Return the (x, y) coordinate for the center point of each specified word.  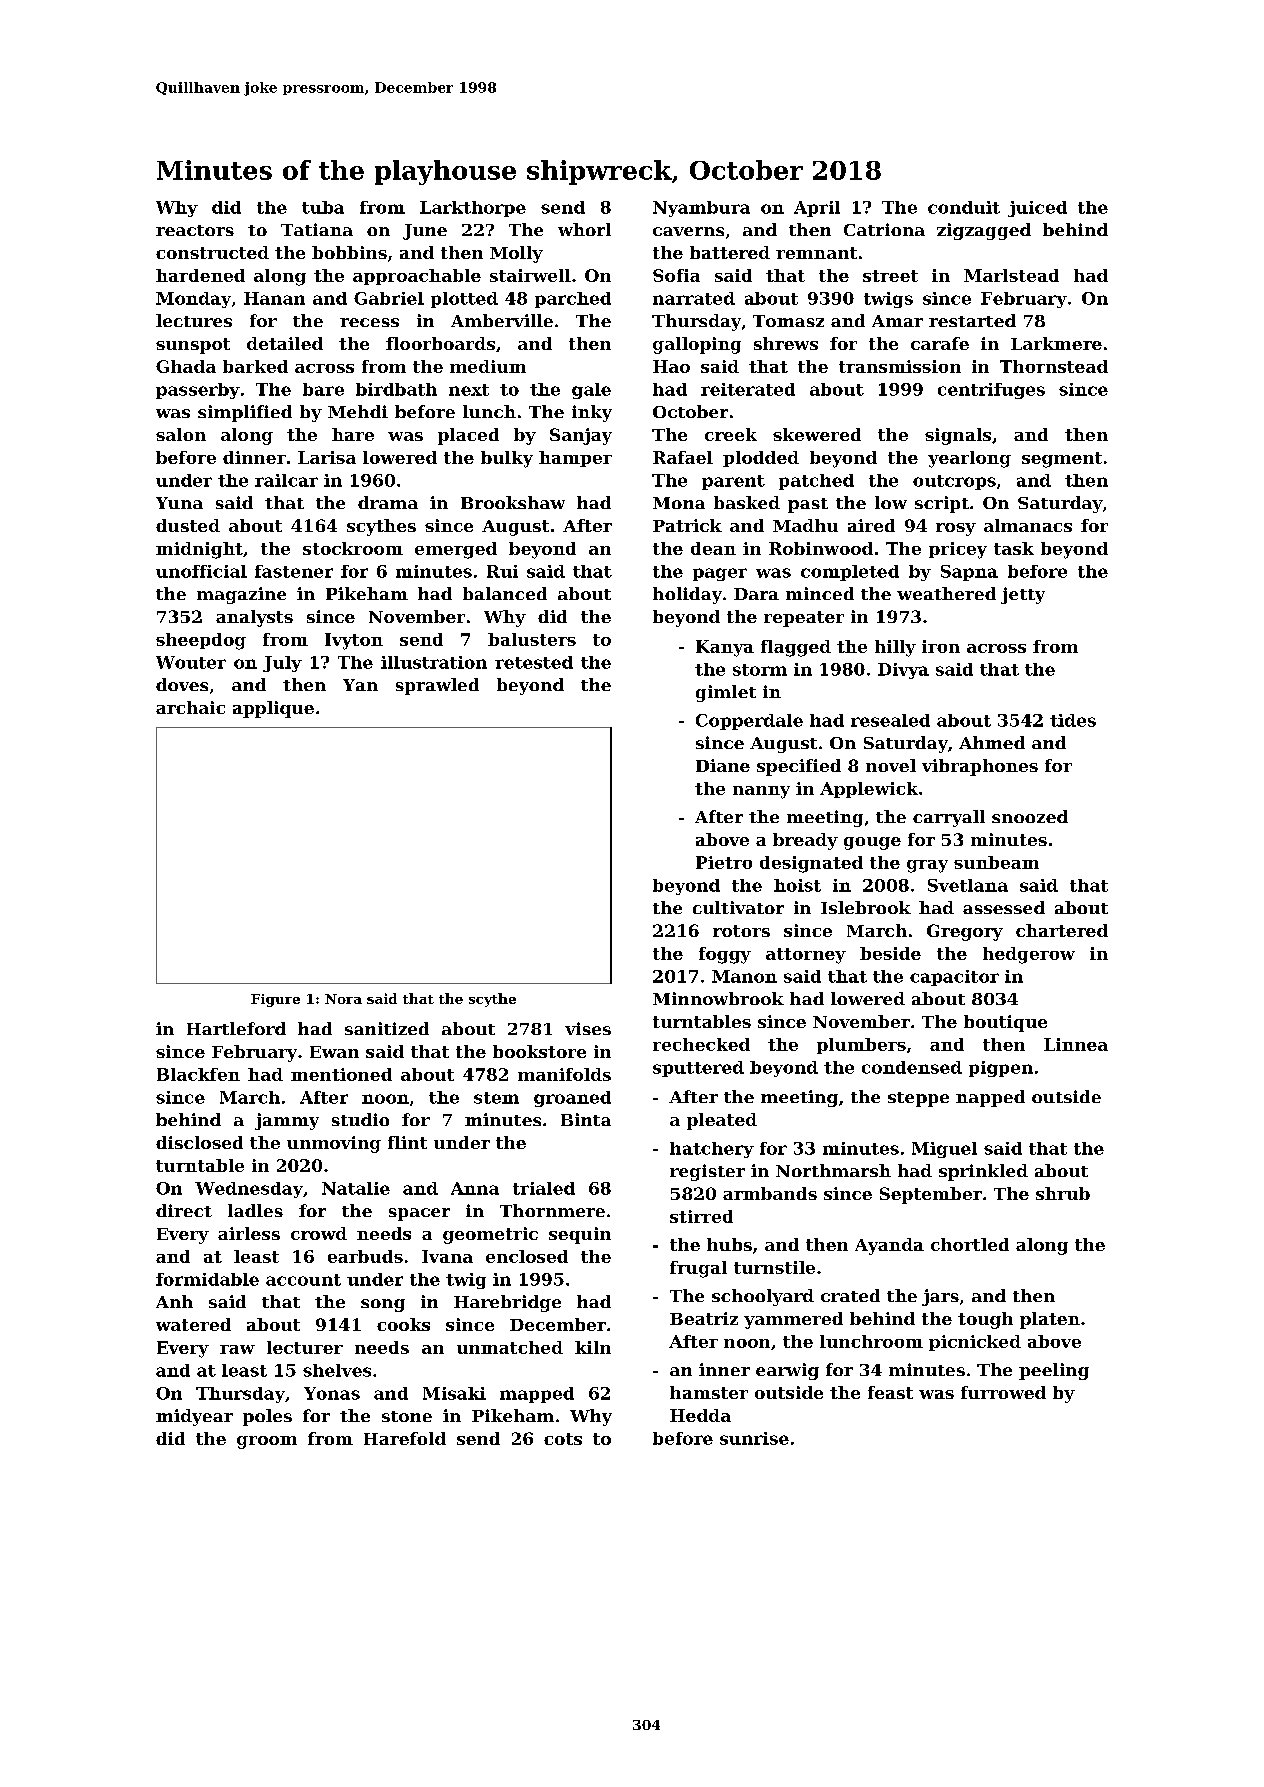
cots (563, 1439)
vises (588, 1028)
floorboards (440, 343)
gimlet (726, 693)
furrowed (1003, 1392)
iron (941, 646)
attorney (806, 956)
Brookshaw (513, 502)
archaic (190, 707)
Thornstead (1054, 366)
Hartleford (236, 1028)
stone (407, 1416)
